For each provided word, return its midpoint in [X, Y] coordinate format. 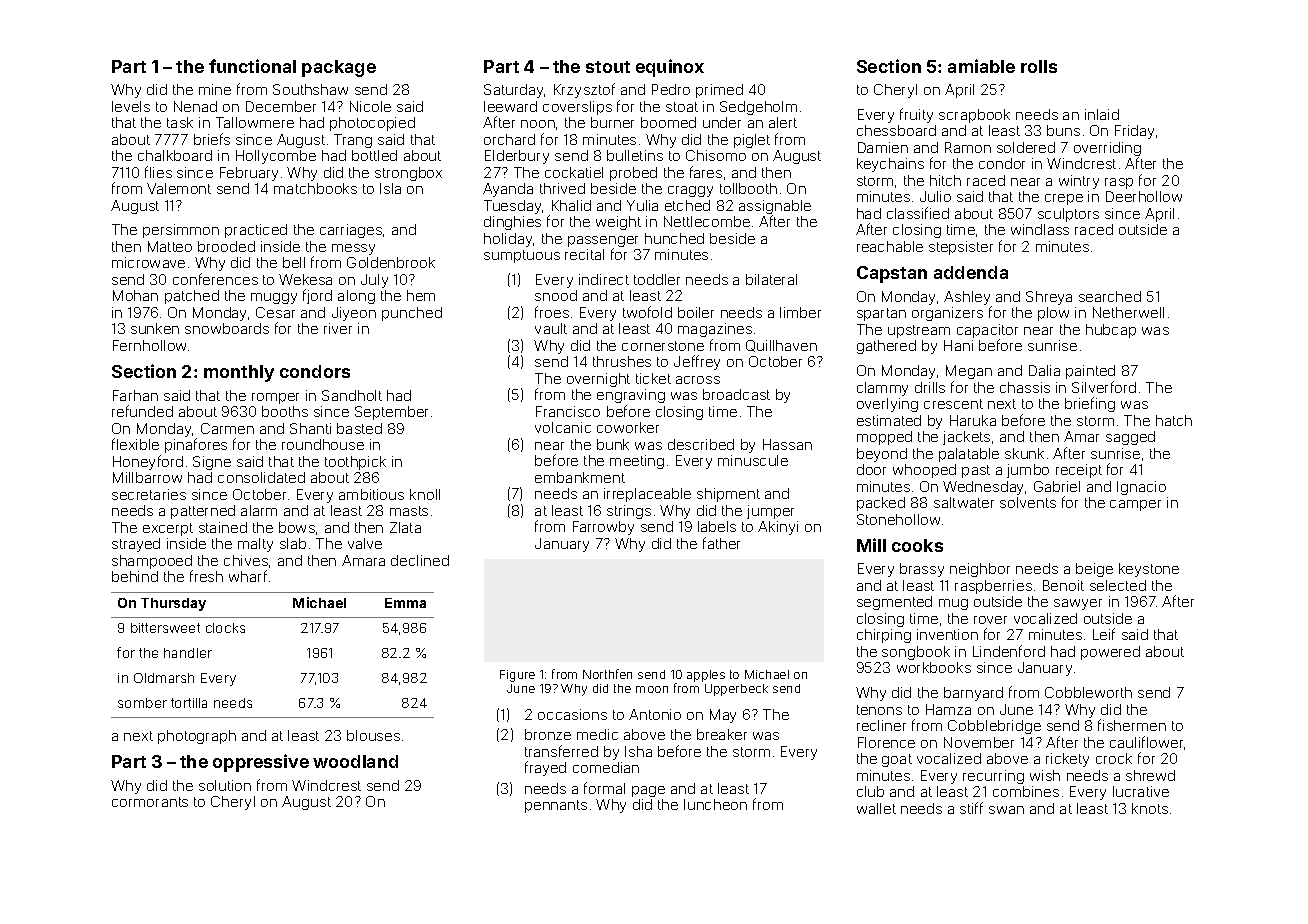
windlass [1040, 229]
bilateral [771, 279]
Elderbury [517, 157]
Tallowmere [255, 122]
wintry [1079, 182]
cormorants [150, 802]
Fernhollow [149, 345]
